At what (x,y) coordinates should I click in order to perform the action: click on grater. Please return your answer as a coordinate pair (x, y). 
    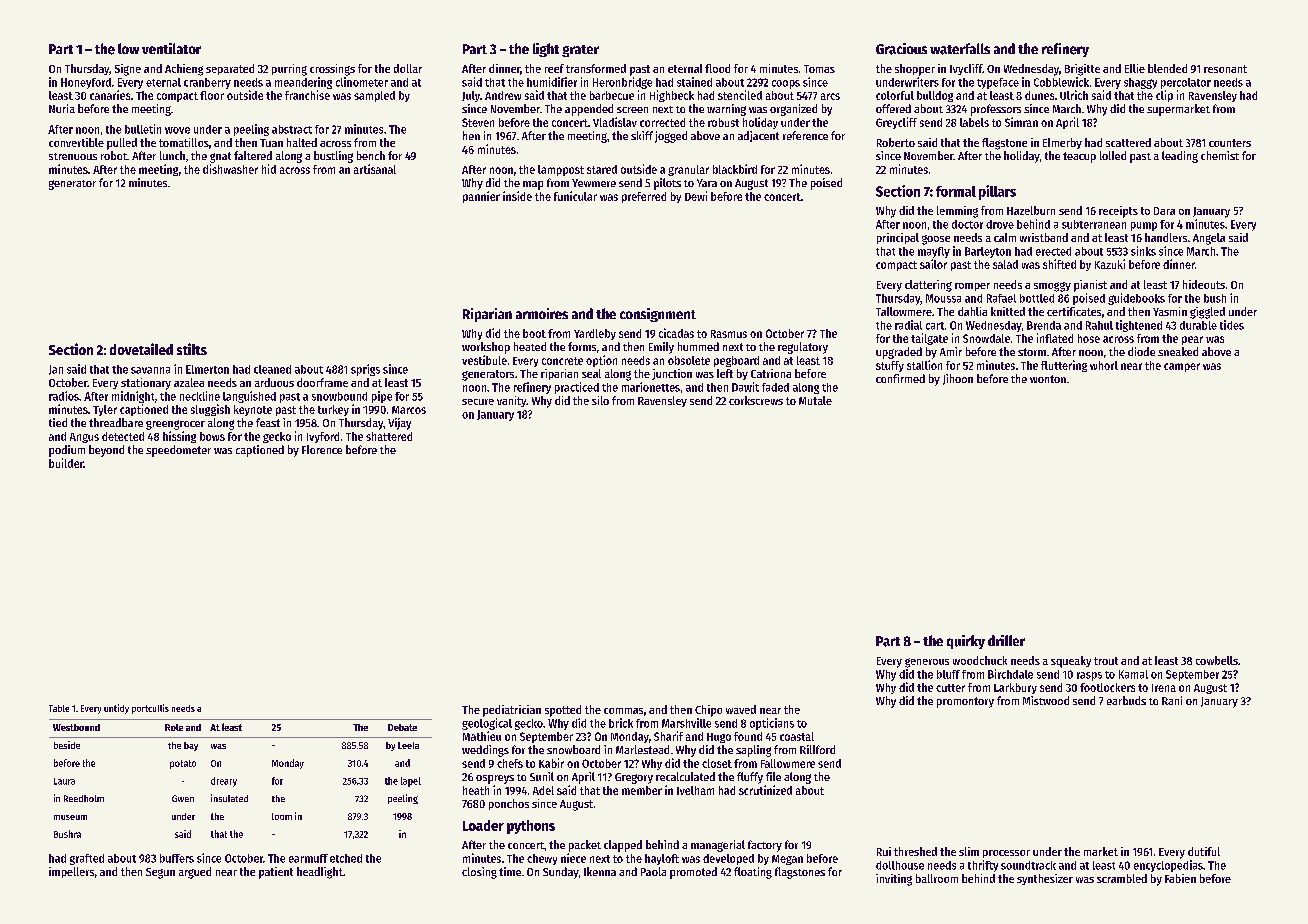
    Looking at the image, I should click on (580, 51).
